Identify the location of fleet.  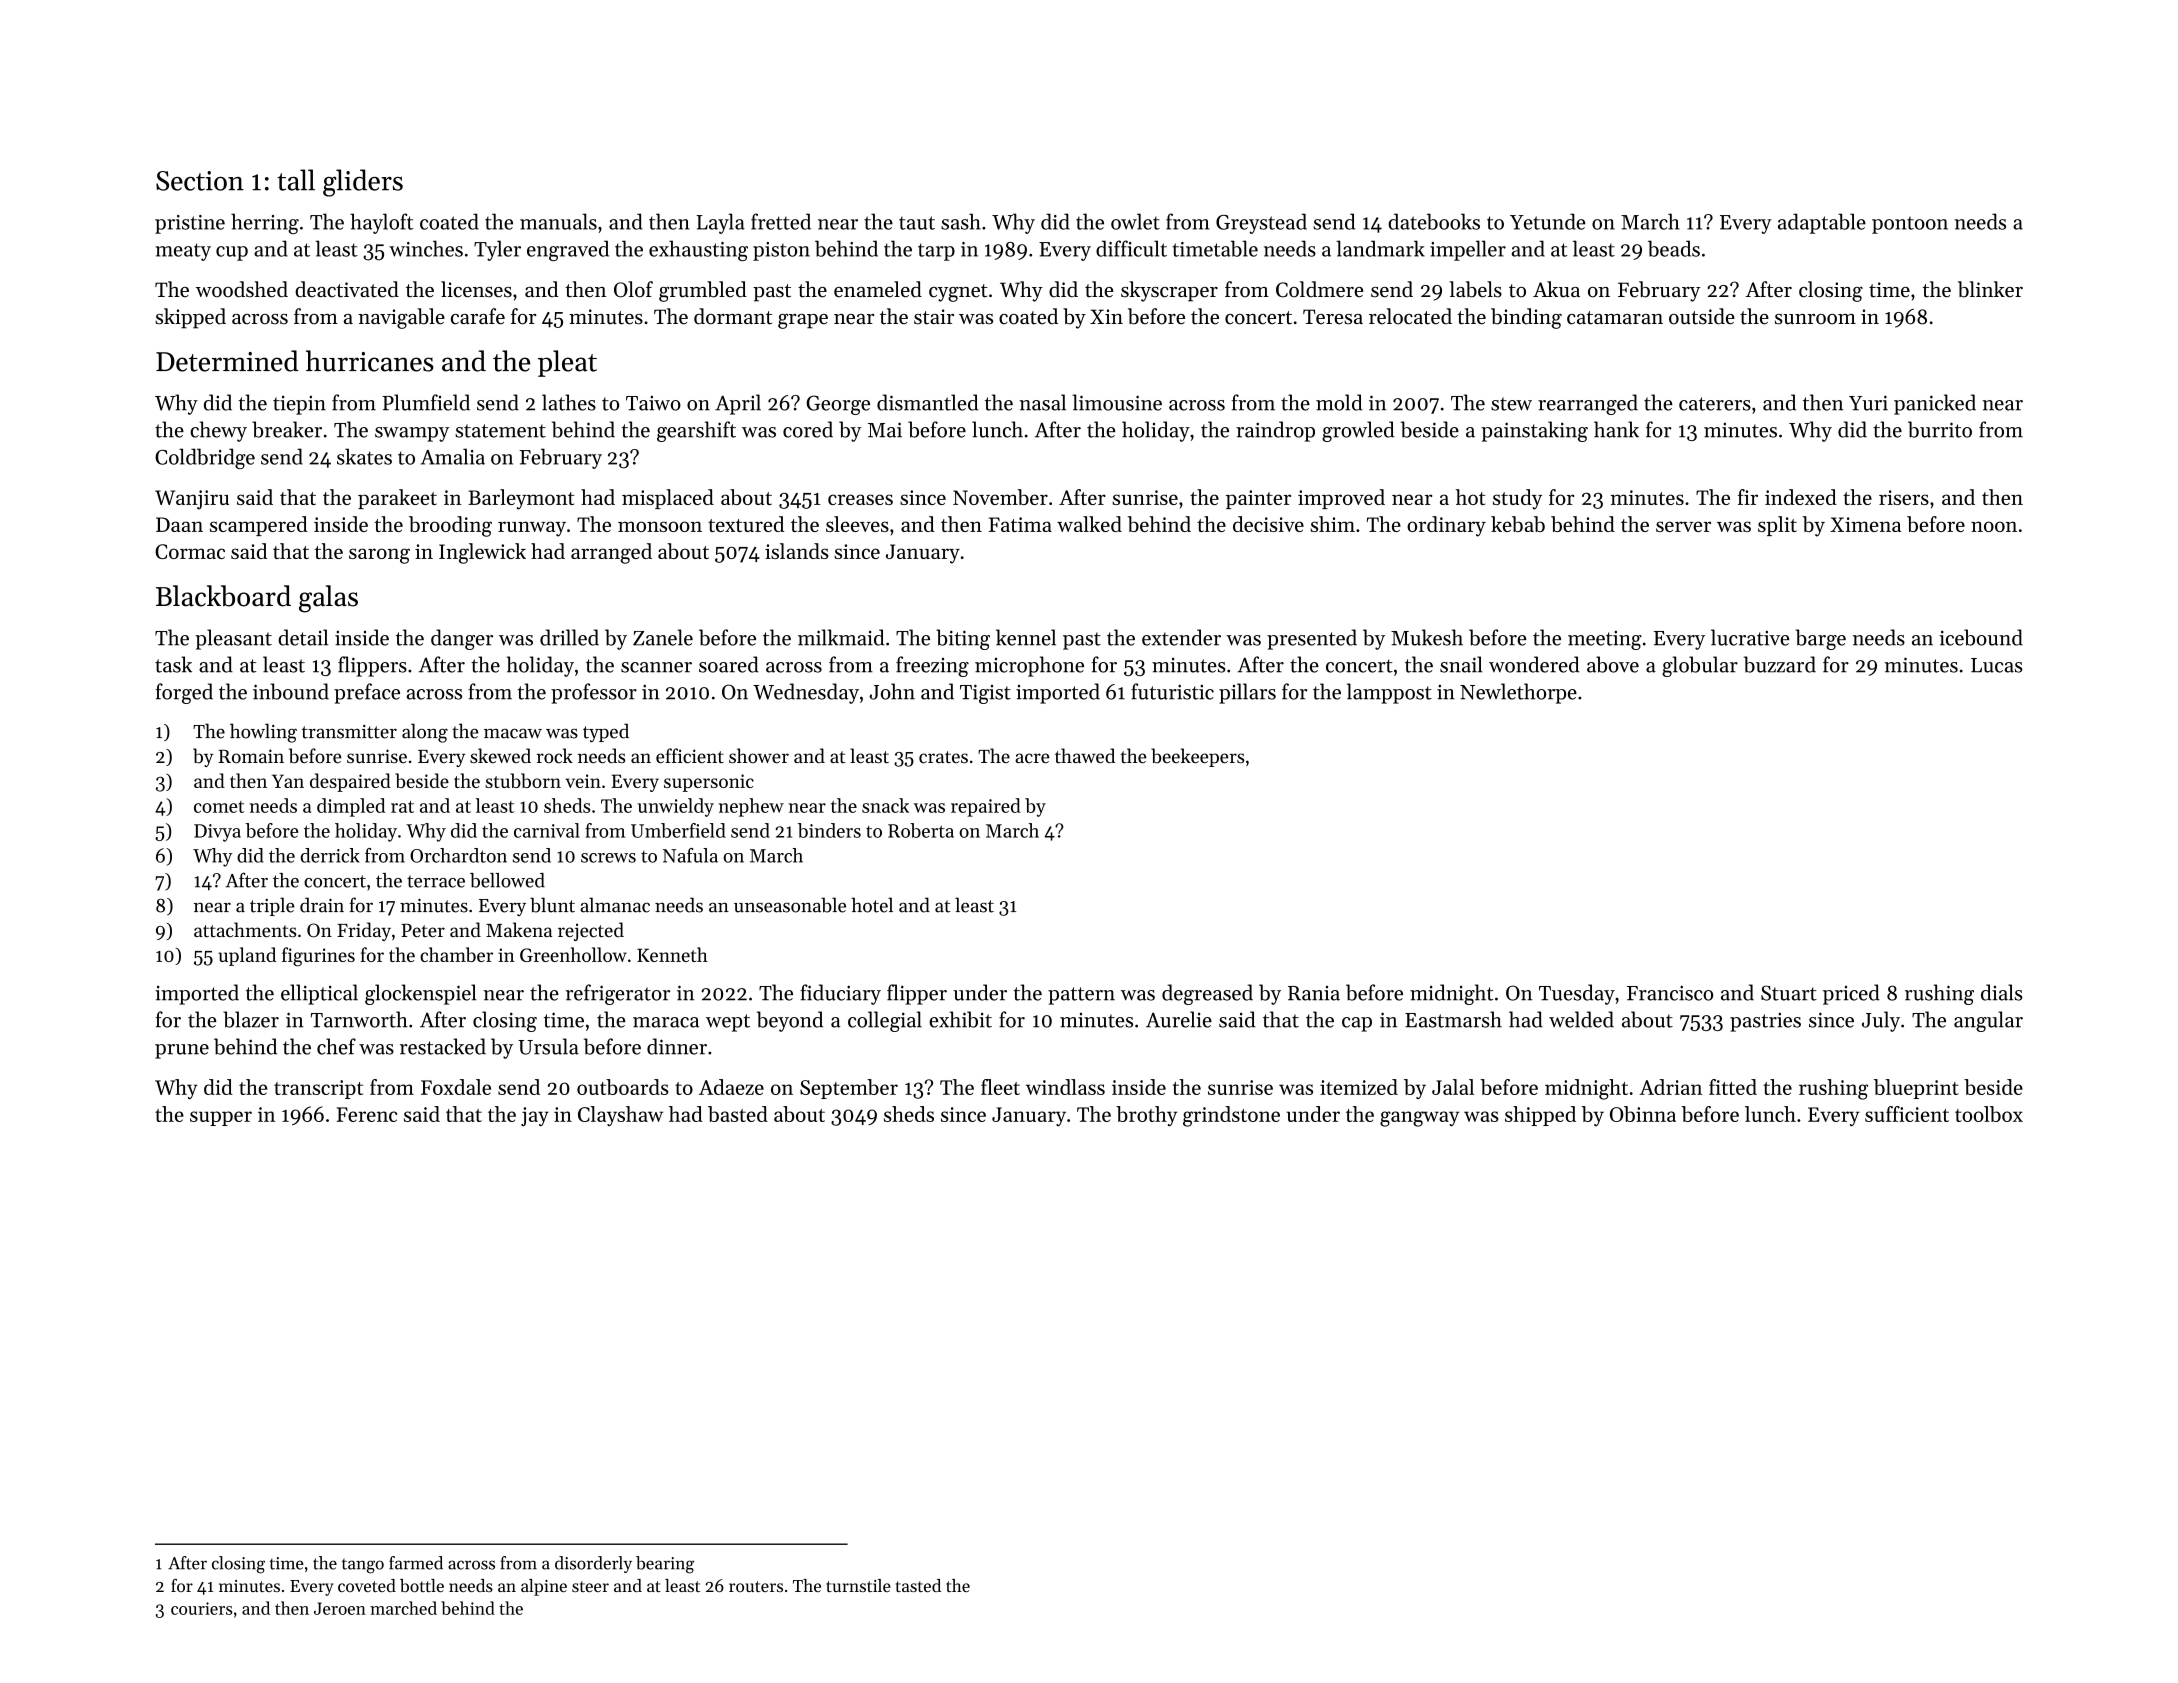
(1000, 1087).
